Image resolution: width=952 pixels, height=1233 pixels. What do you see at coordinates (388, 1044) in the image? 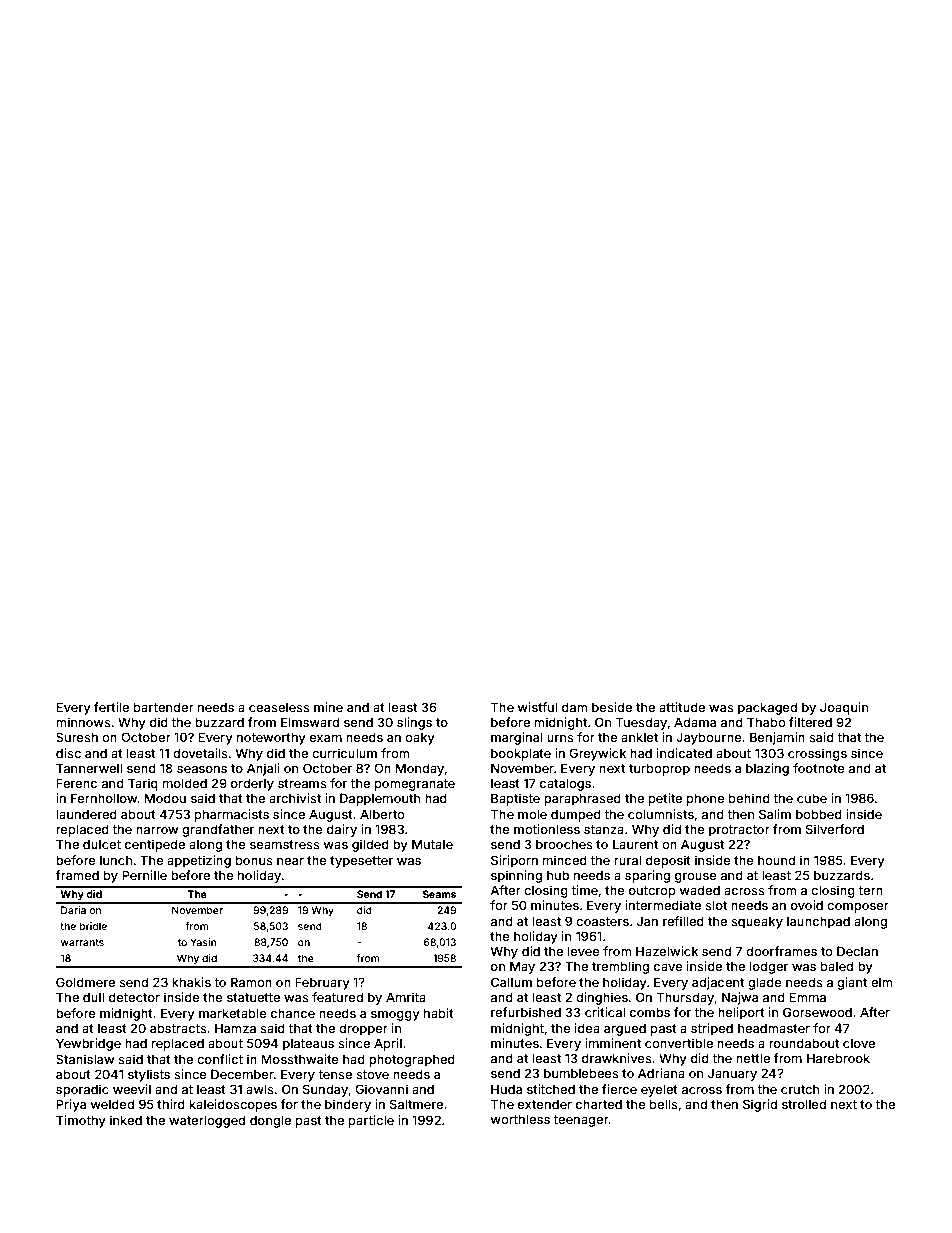
I see `April` at bounding box center [388, 1044].
